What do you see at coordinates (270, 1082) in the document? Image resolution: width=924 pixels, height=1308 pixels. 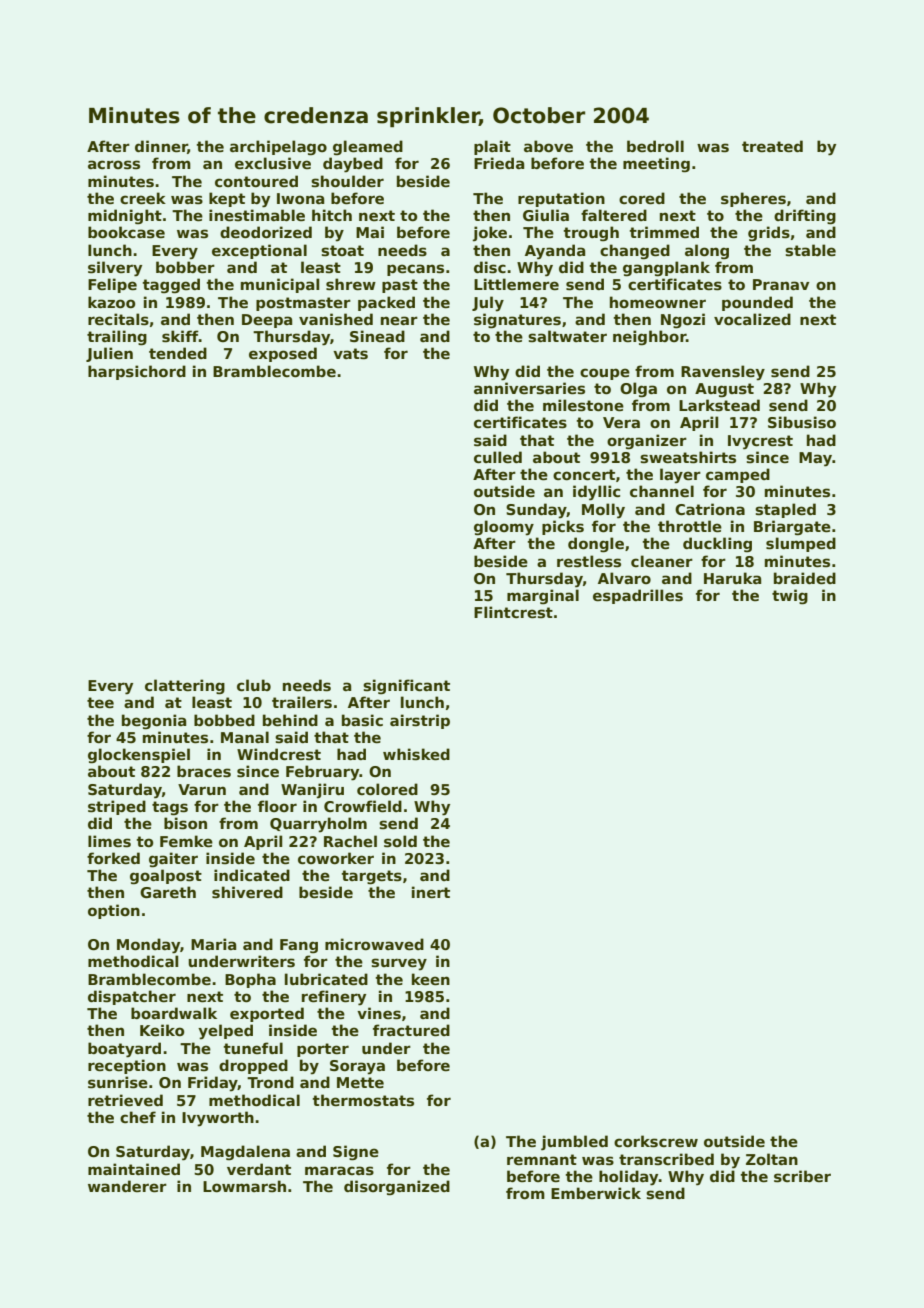 I see `Trond` at bounding box center [270, 1082].
